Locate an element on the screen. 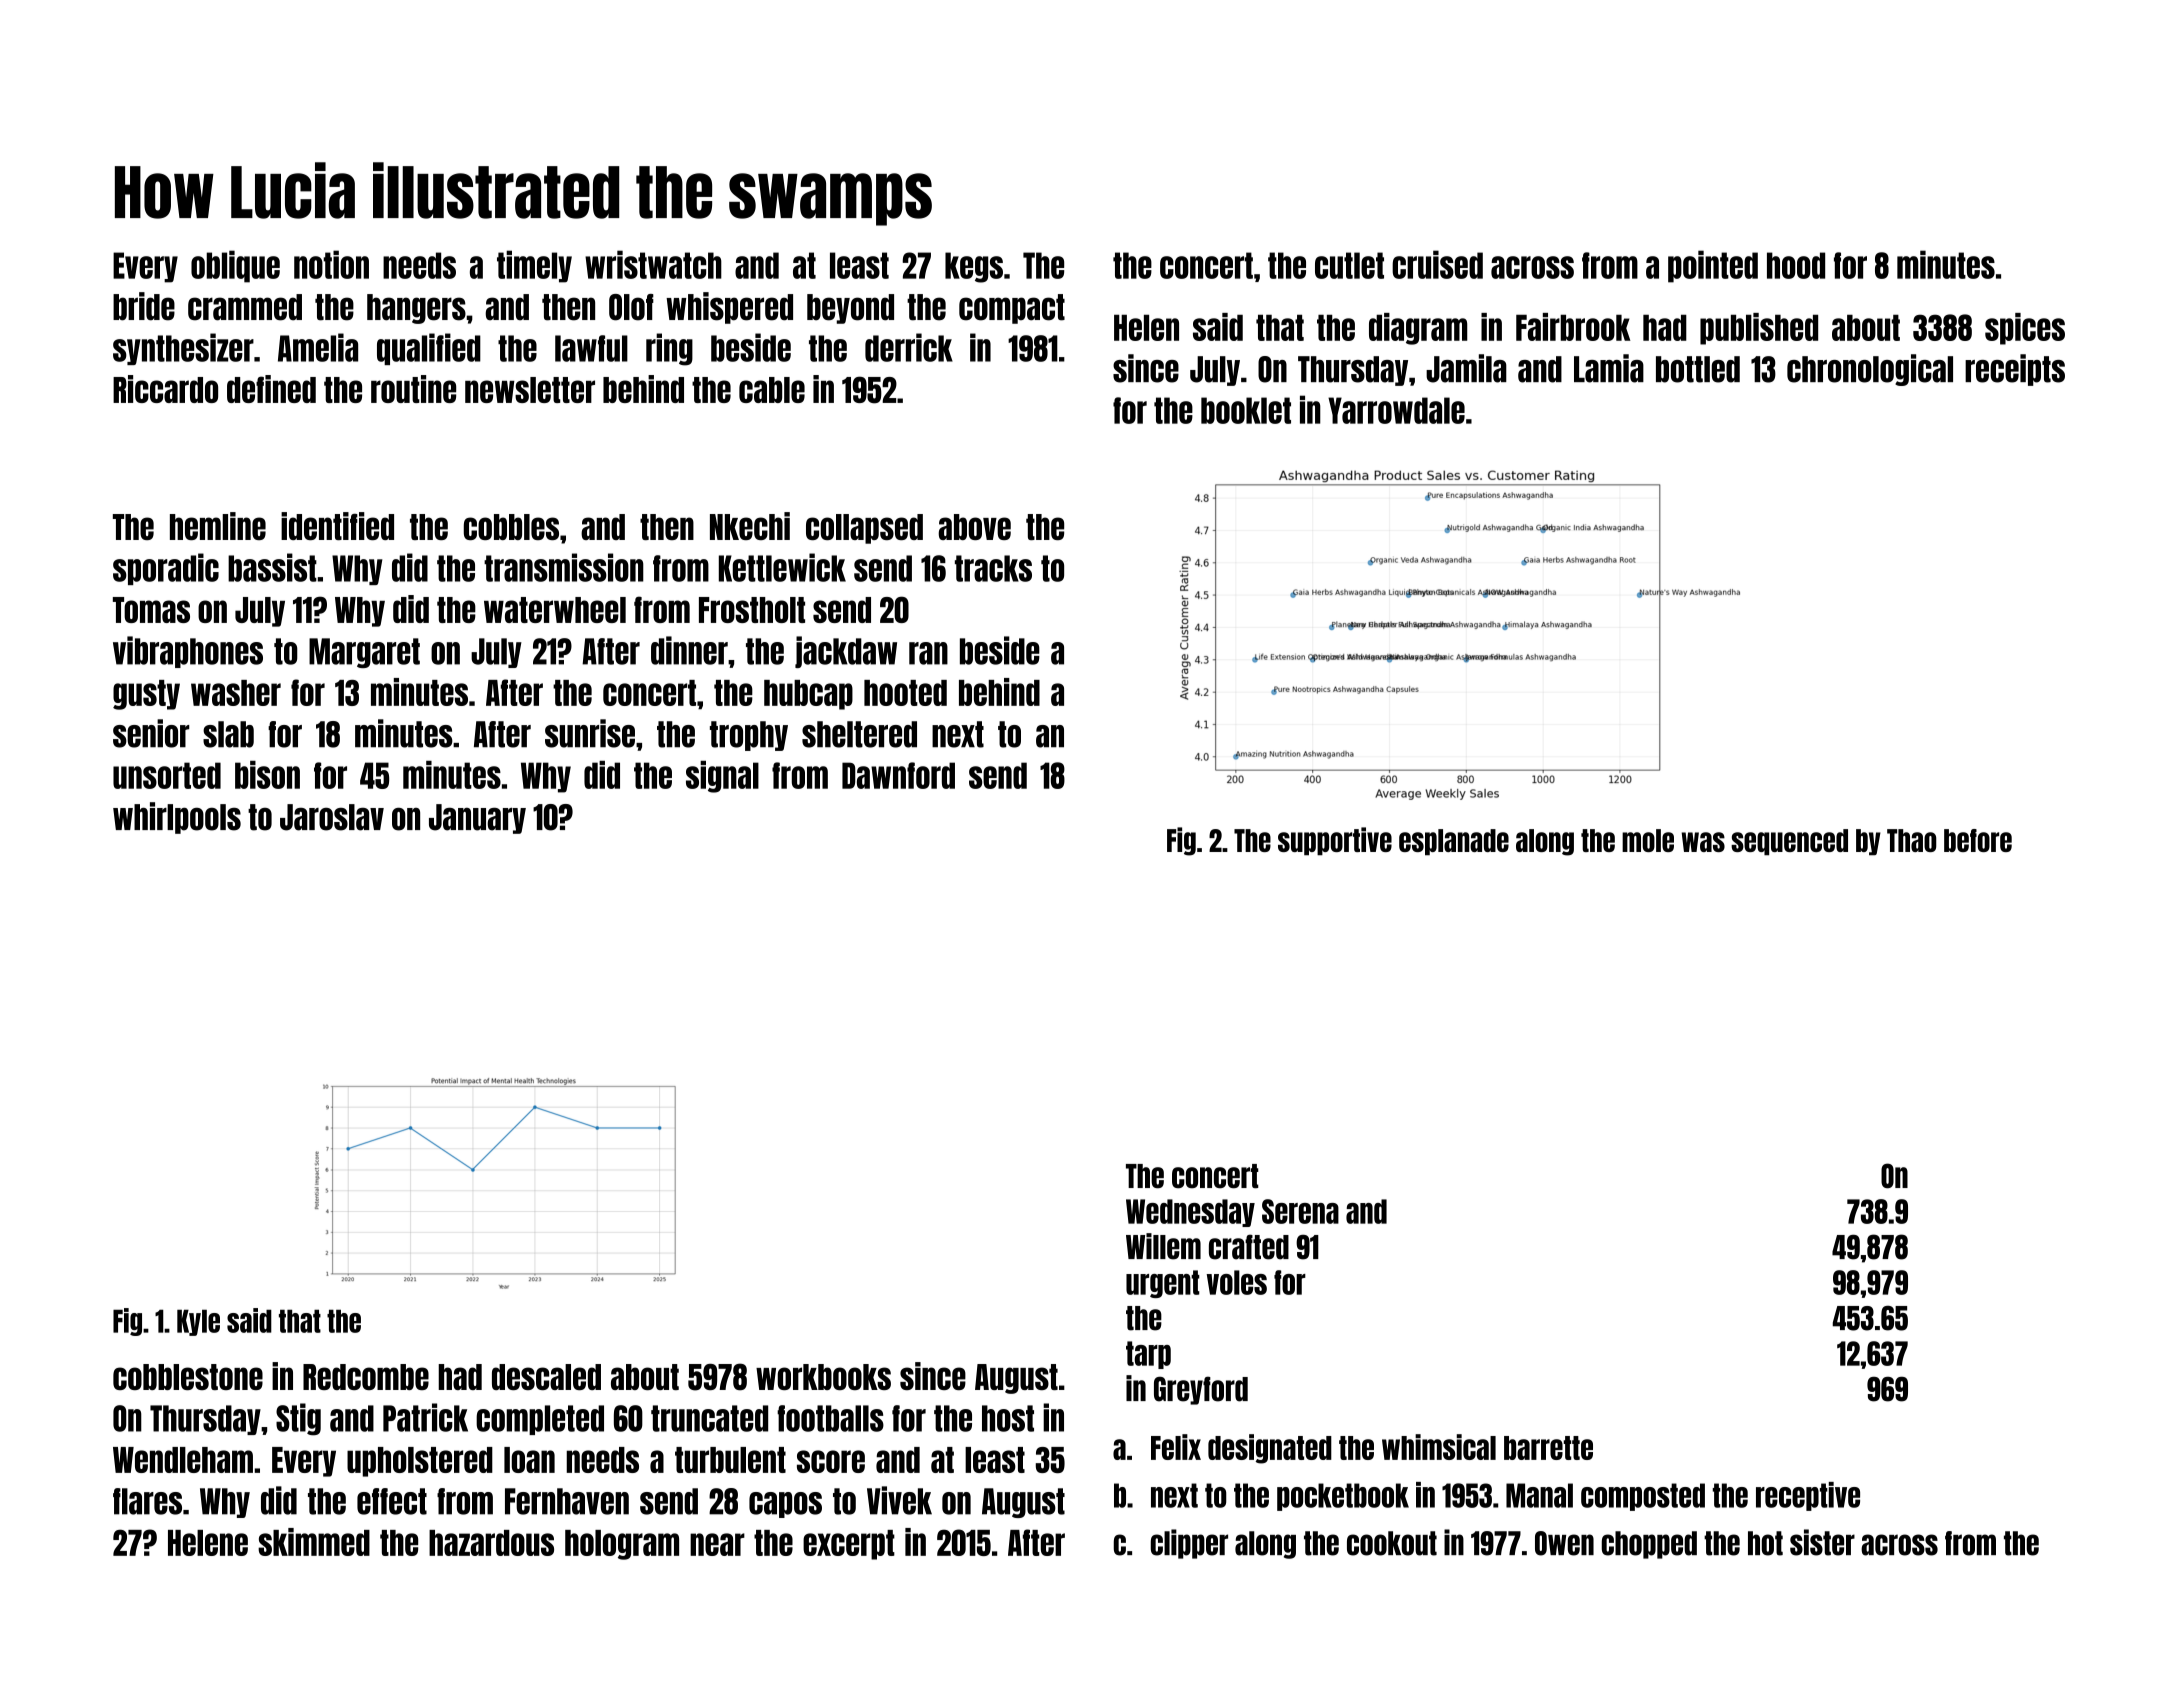  booklet is located at coordinates (1246, 410).
